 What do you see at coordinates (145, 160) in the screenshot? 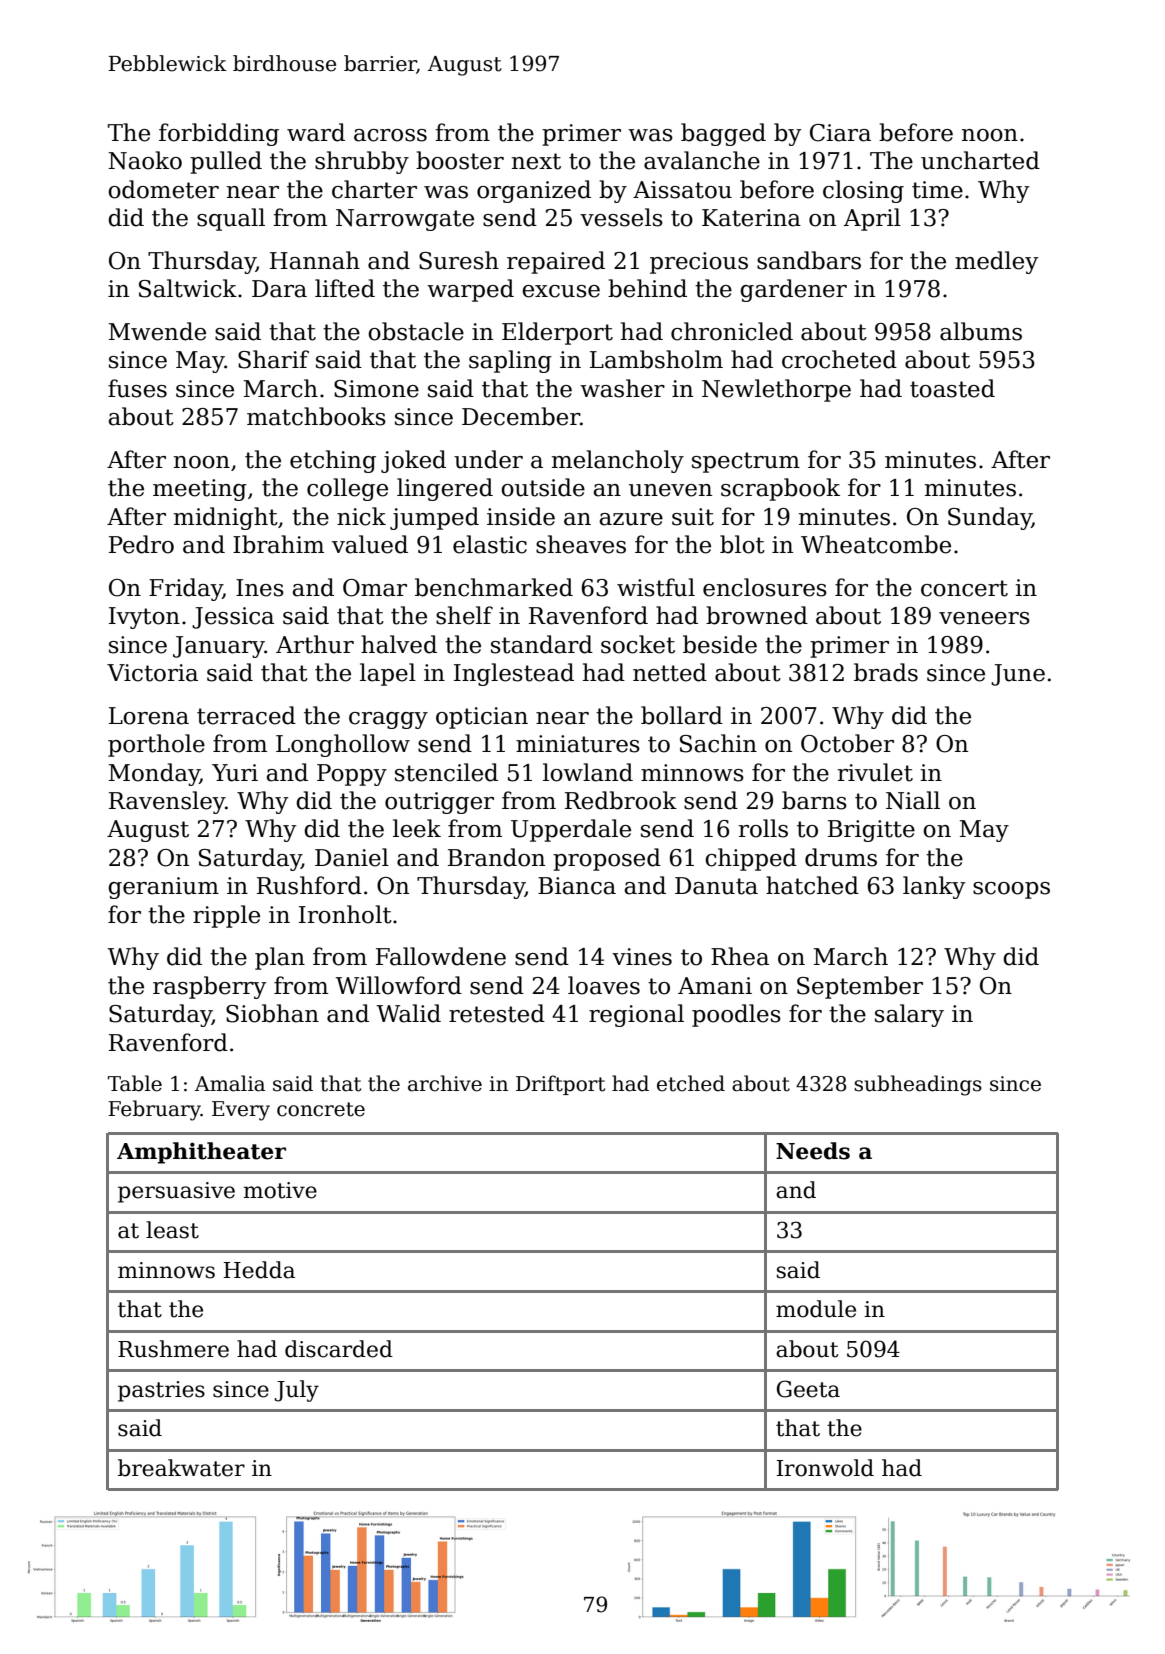
I see `Naoko` at bounding box center [145, 160].
